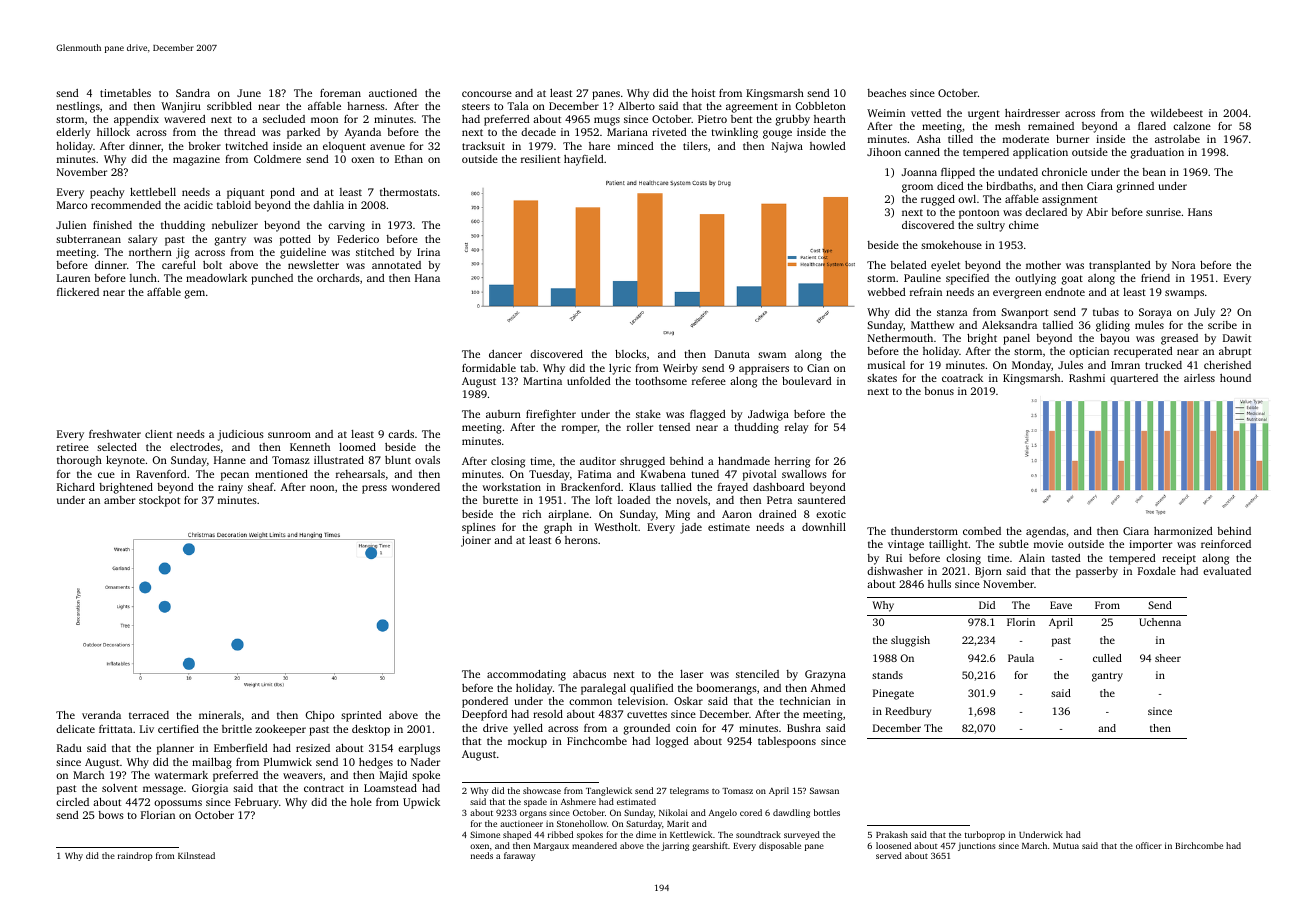  What do you see at coordinates (1163, 212) in the page?
I see `sunrise` at bounding box center [1163, 212].
